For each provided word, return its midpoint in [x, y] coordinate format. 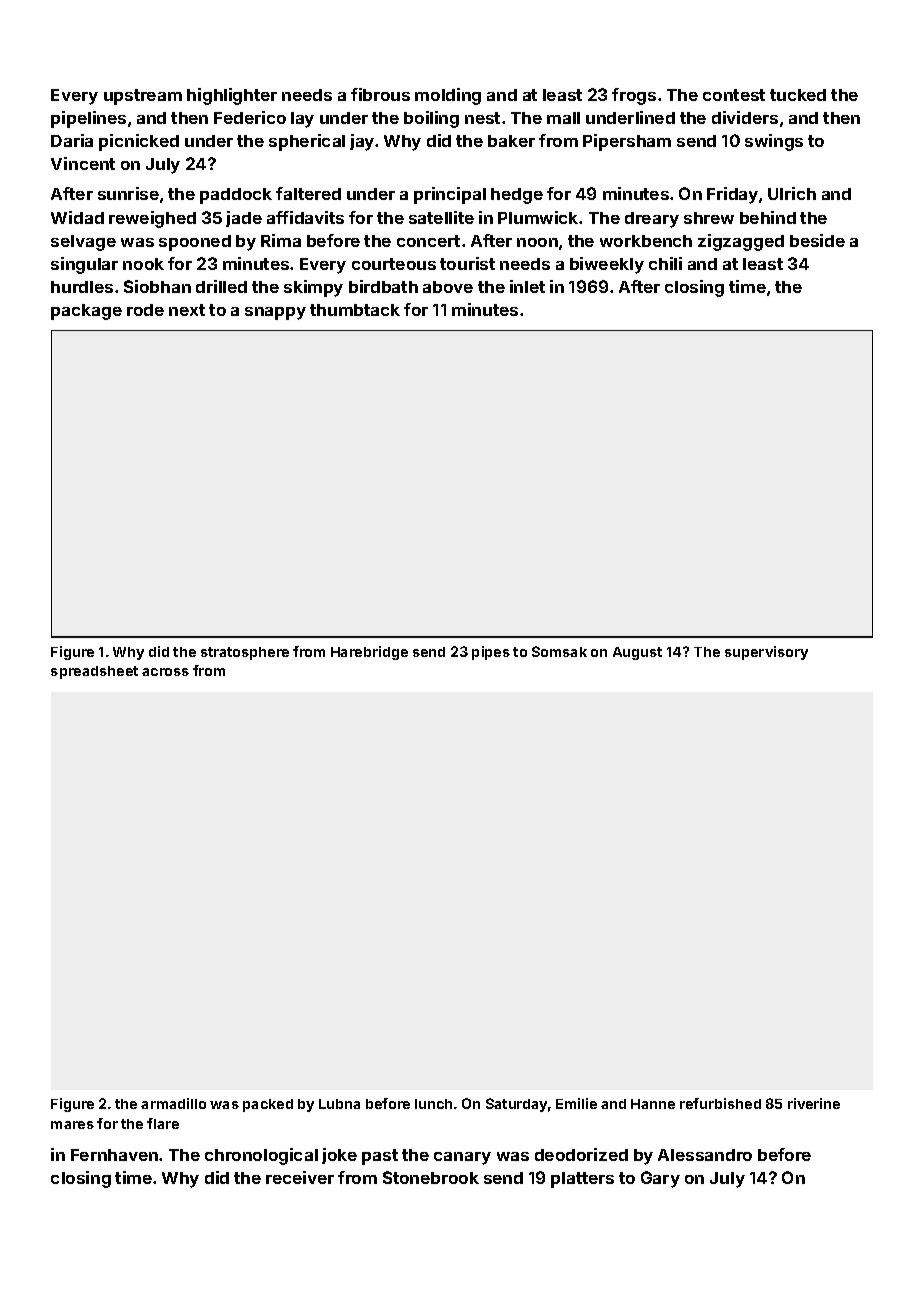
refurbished [720, 1103]
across [165, 672]
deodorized [581, 1154]
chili [665, 263]
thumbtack [355, 310]
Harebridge [369, 653]
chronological [261, 1156]
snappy [275, 313]
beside [817, 240]
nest [482, 118]
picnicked [139, 142]
